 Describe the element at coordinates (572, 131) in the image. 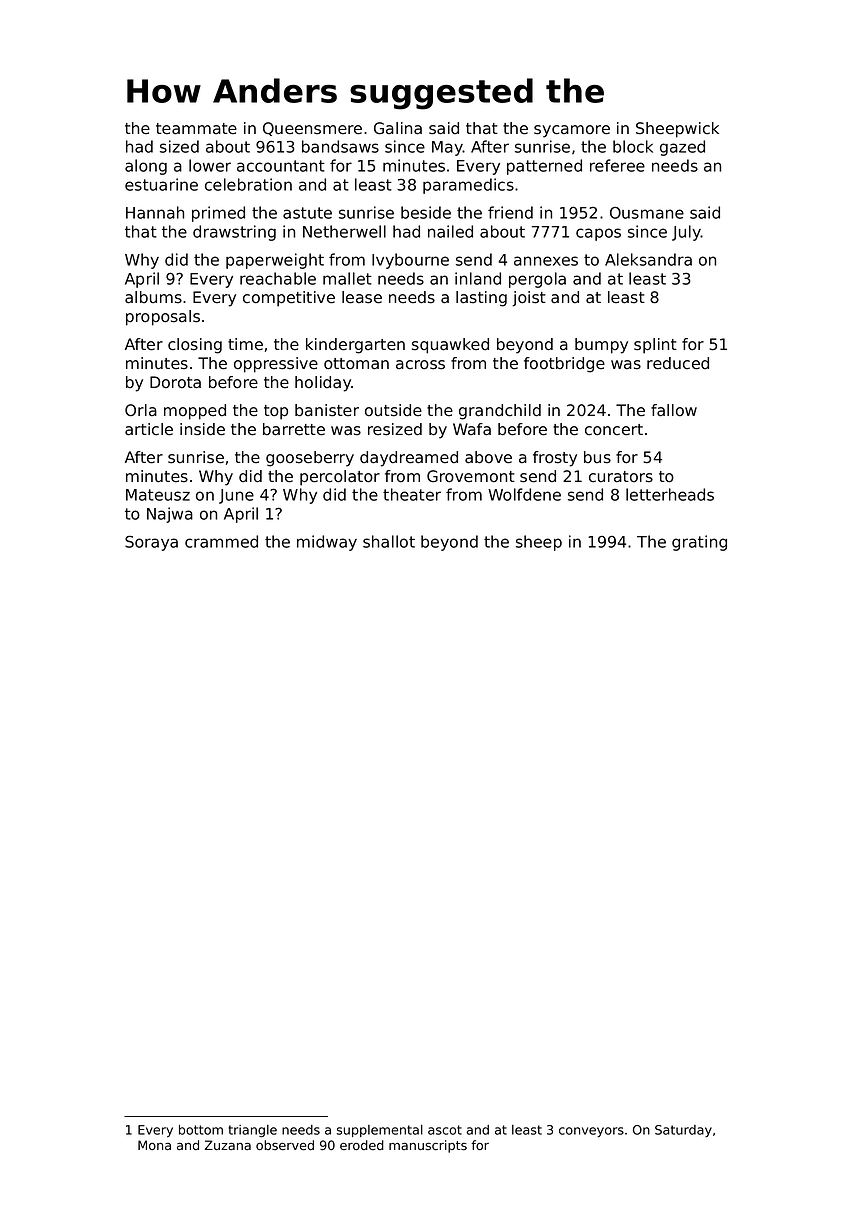

I see `sycamore` at that location.
